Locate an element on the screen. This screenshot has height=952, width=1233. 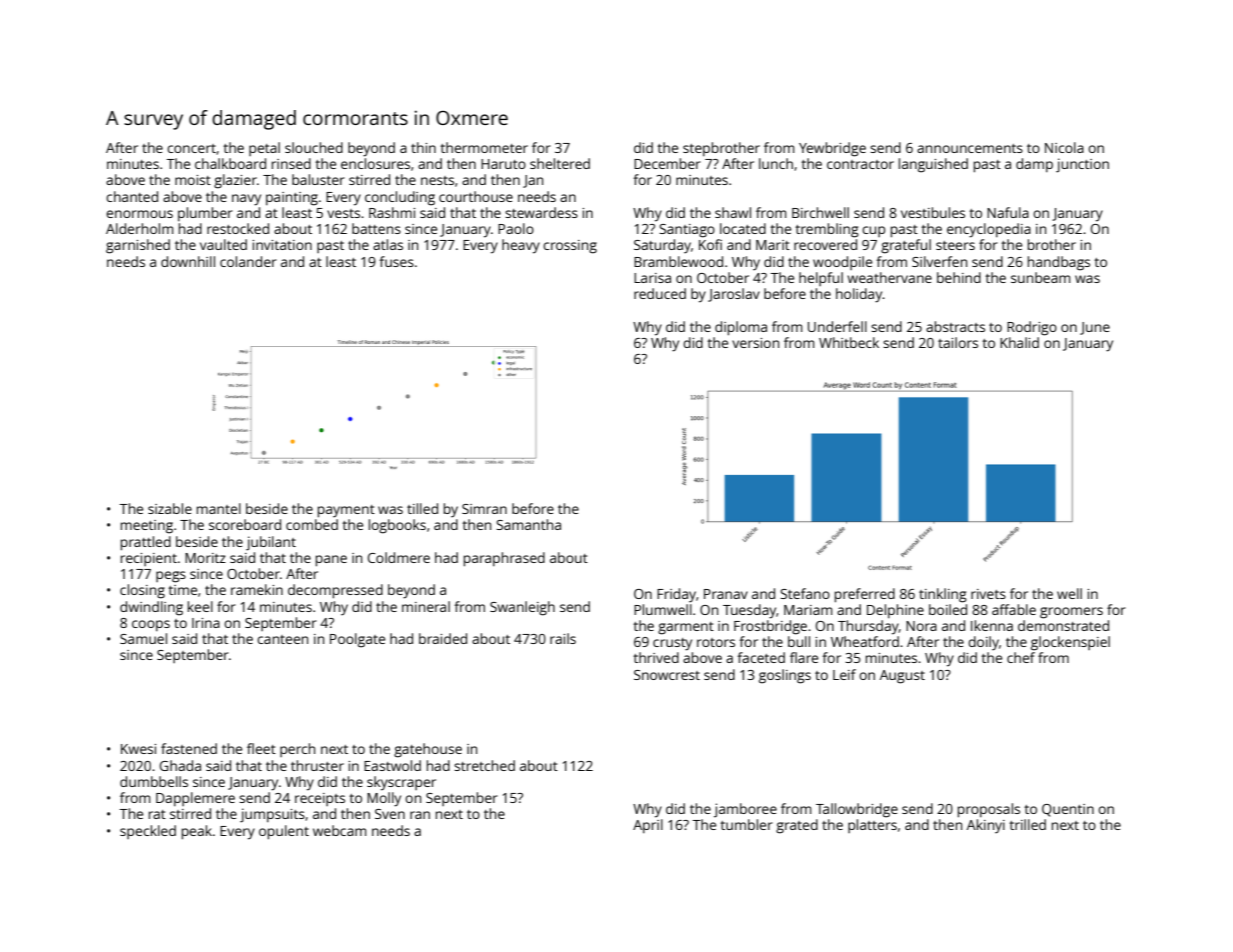
Samantha is located at coordinates (528, 524).
